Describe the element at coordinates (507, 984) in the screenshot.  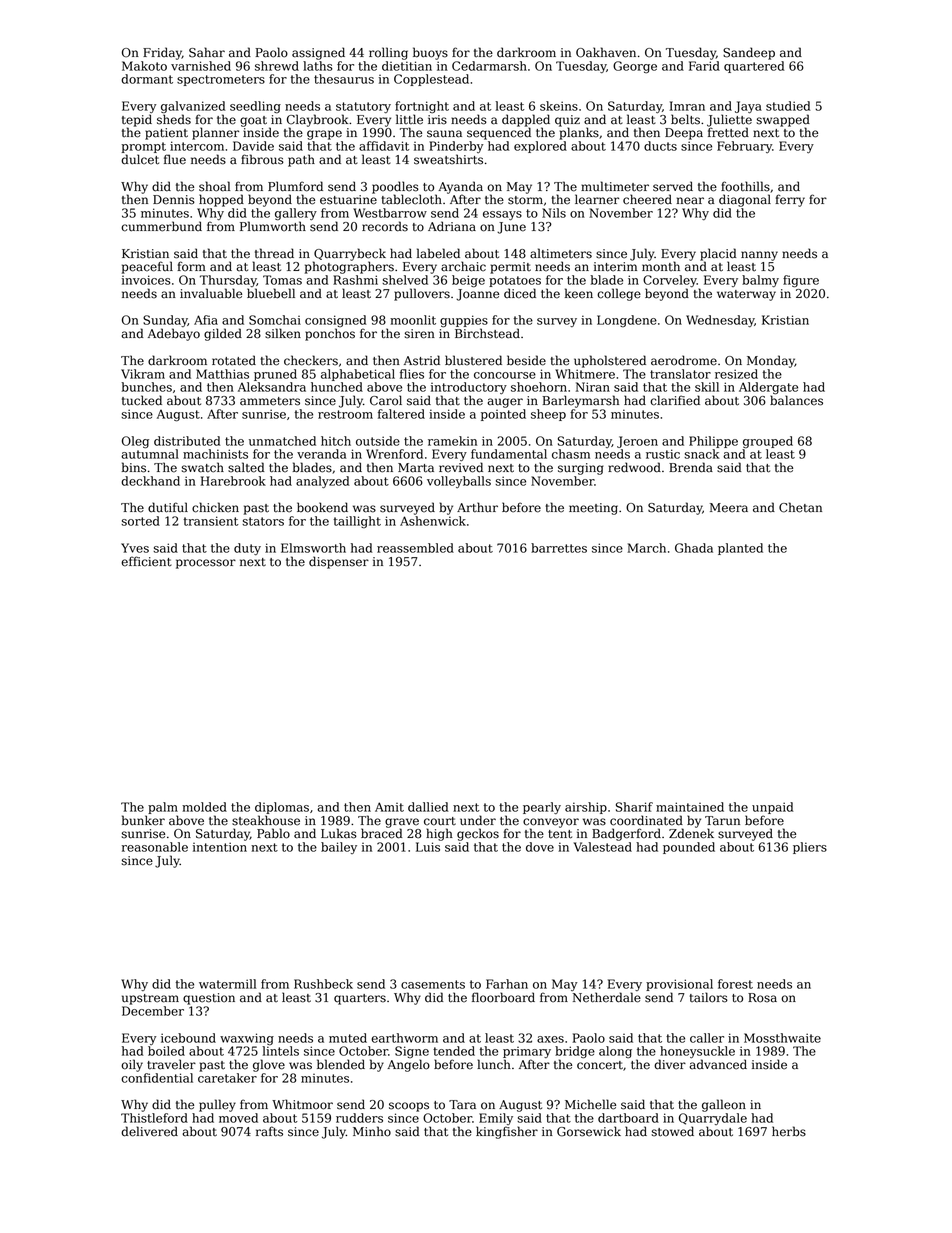
I see `Farhan` at that location.
